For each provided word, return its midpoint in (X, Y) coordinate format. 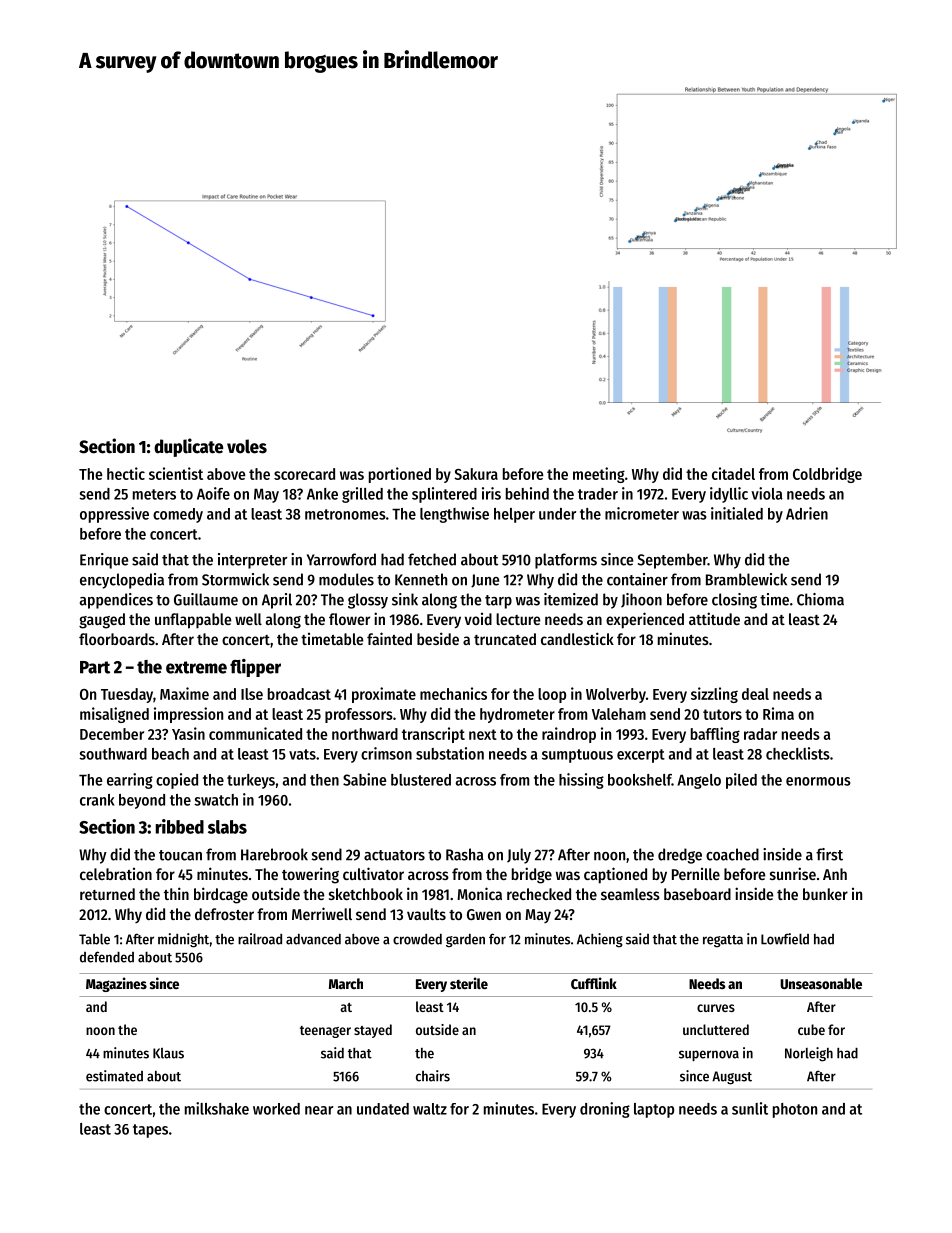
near (319, 1110)
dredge (680, 856)
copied (177, 781)
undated (383, 1109)
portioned (400, 475)
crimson (386, 753)
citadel (733, 473)
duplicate (188, 447)
